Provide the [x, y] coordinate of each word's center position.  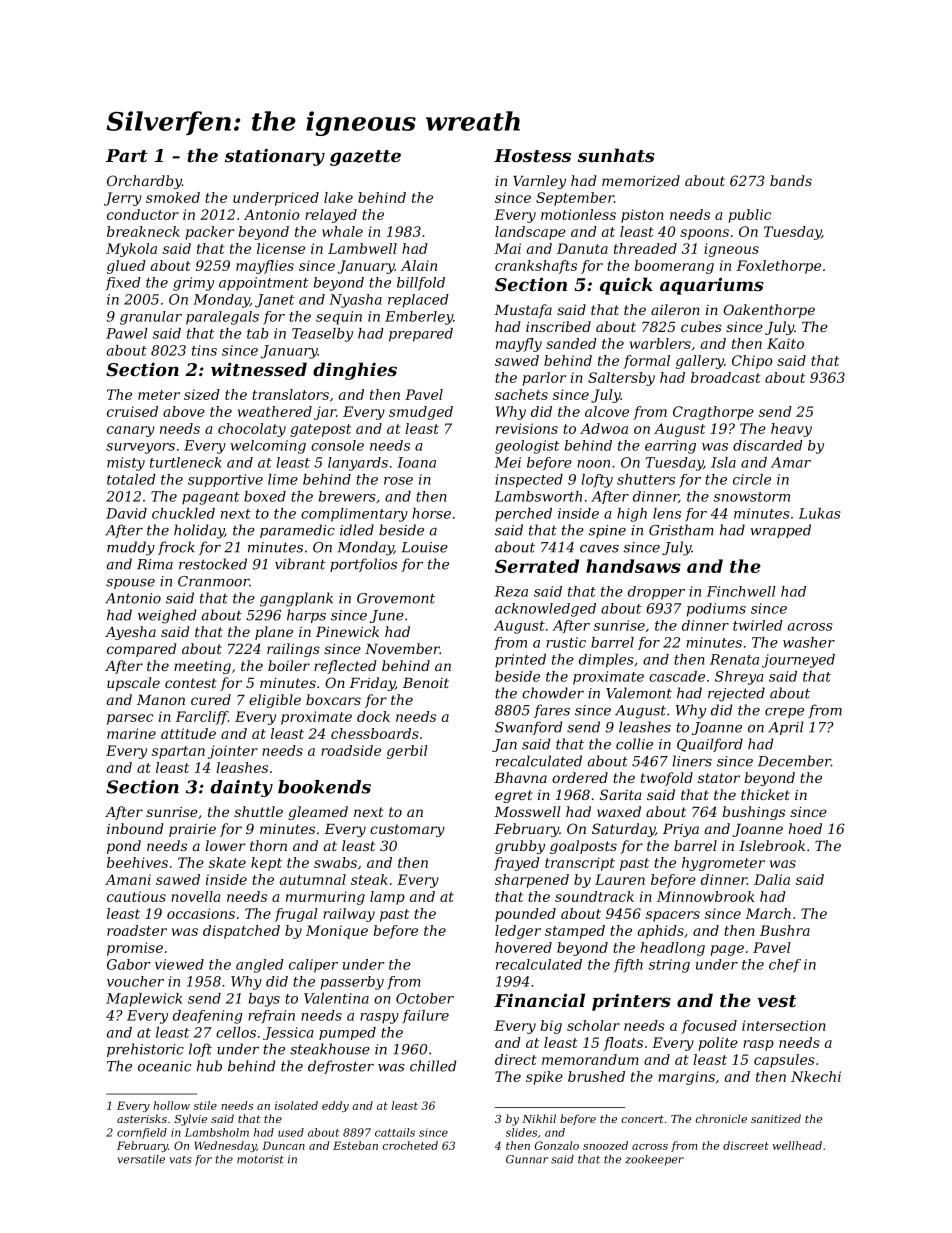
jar [325, 413]
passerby [352, 983]
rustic [566, 642]
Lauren [620, 879]
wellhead [797, 1145]
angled [260, 966]
